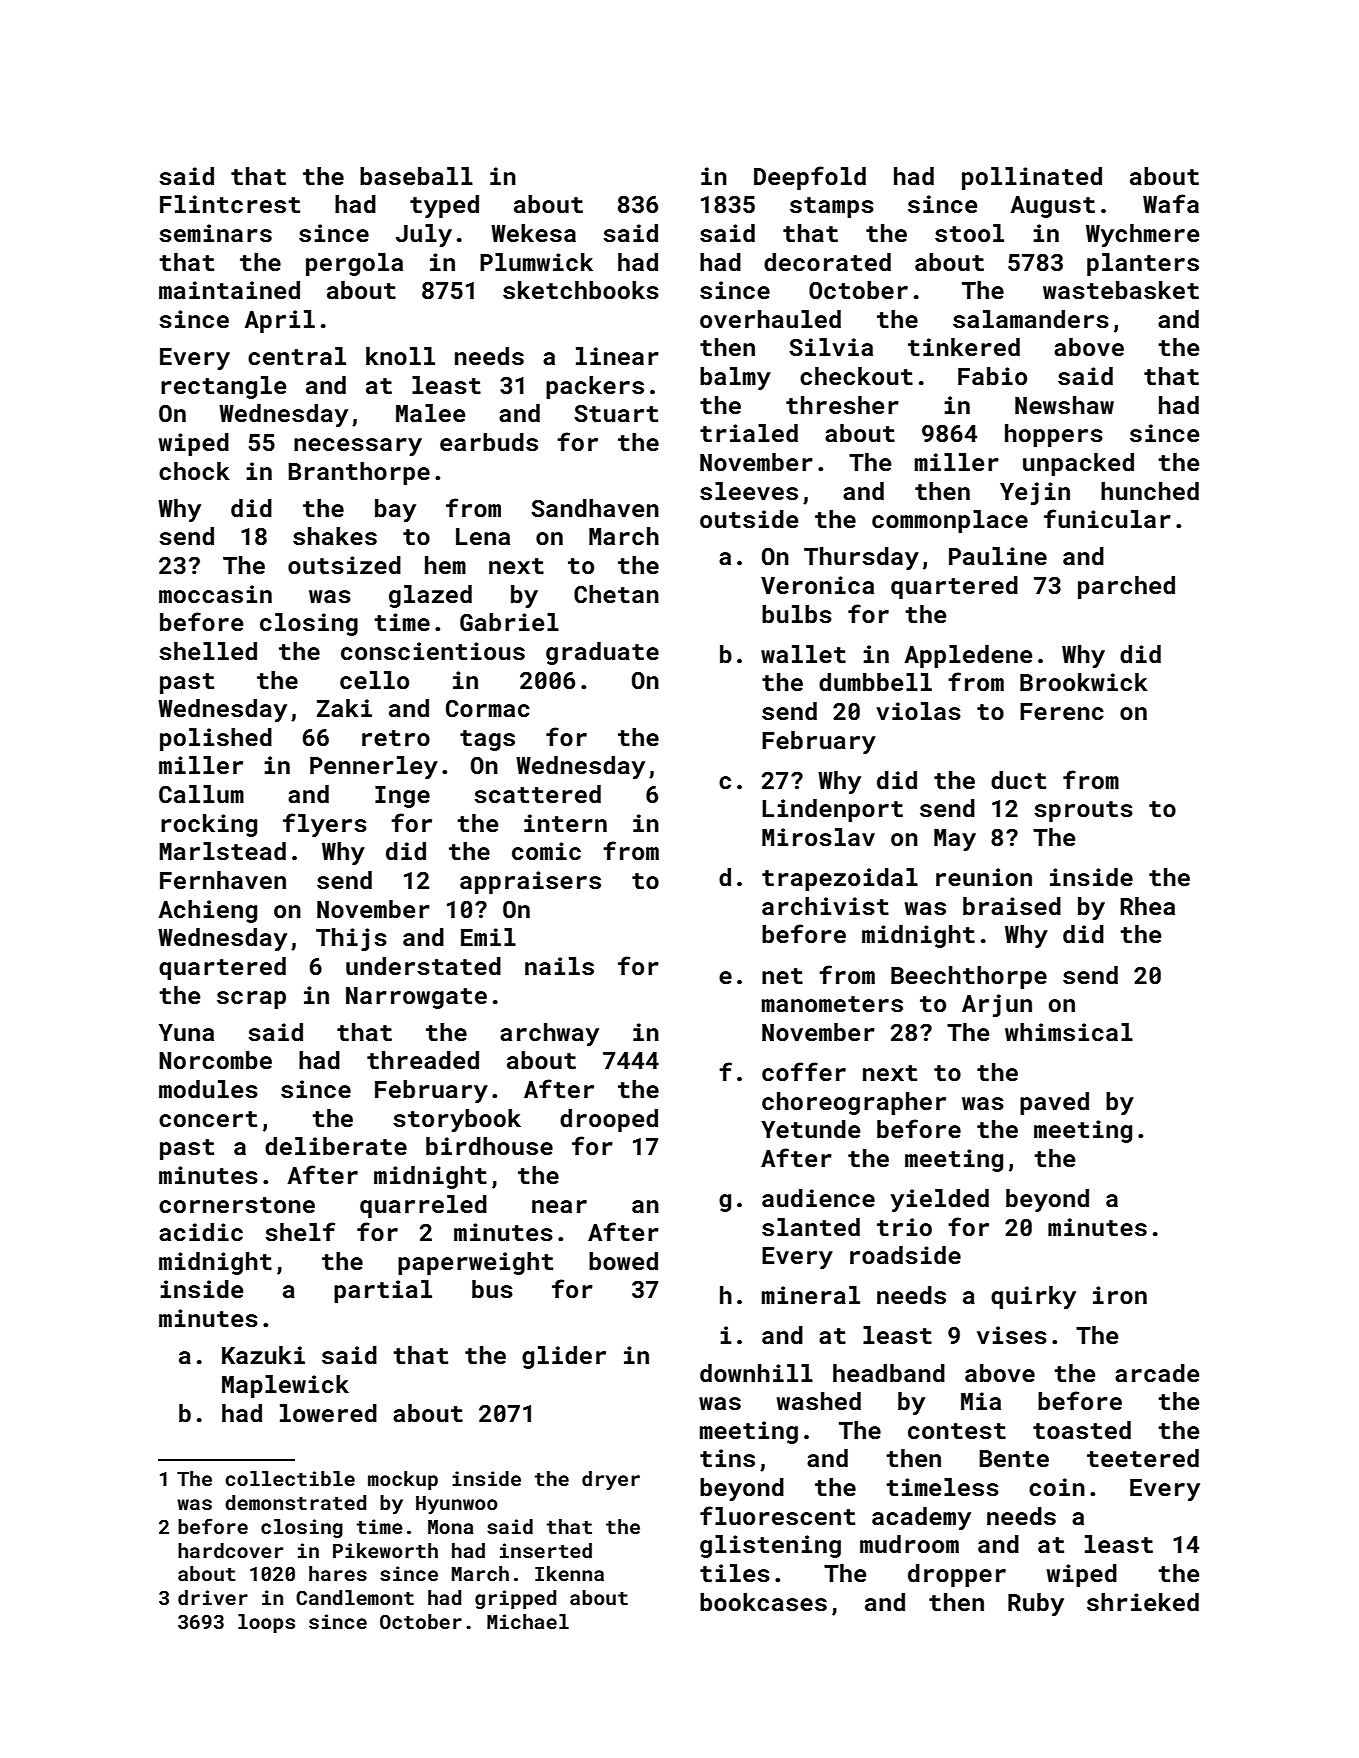 The height and width of the screenshot is (1758, 1359). I want to click on Rhea, so click(1148, 906).
